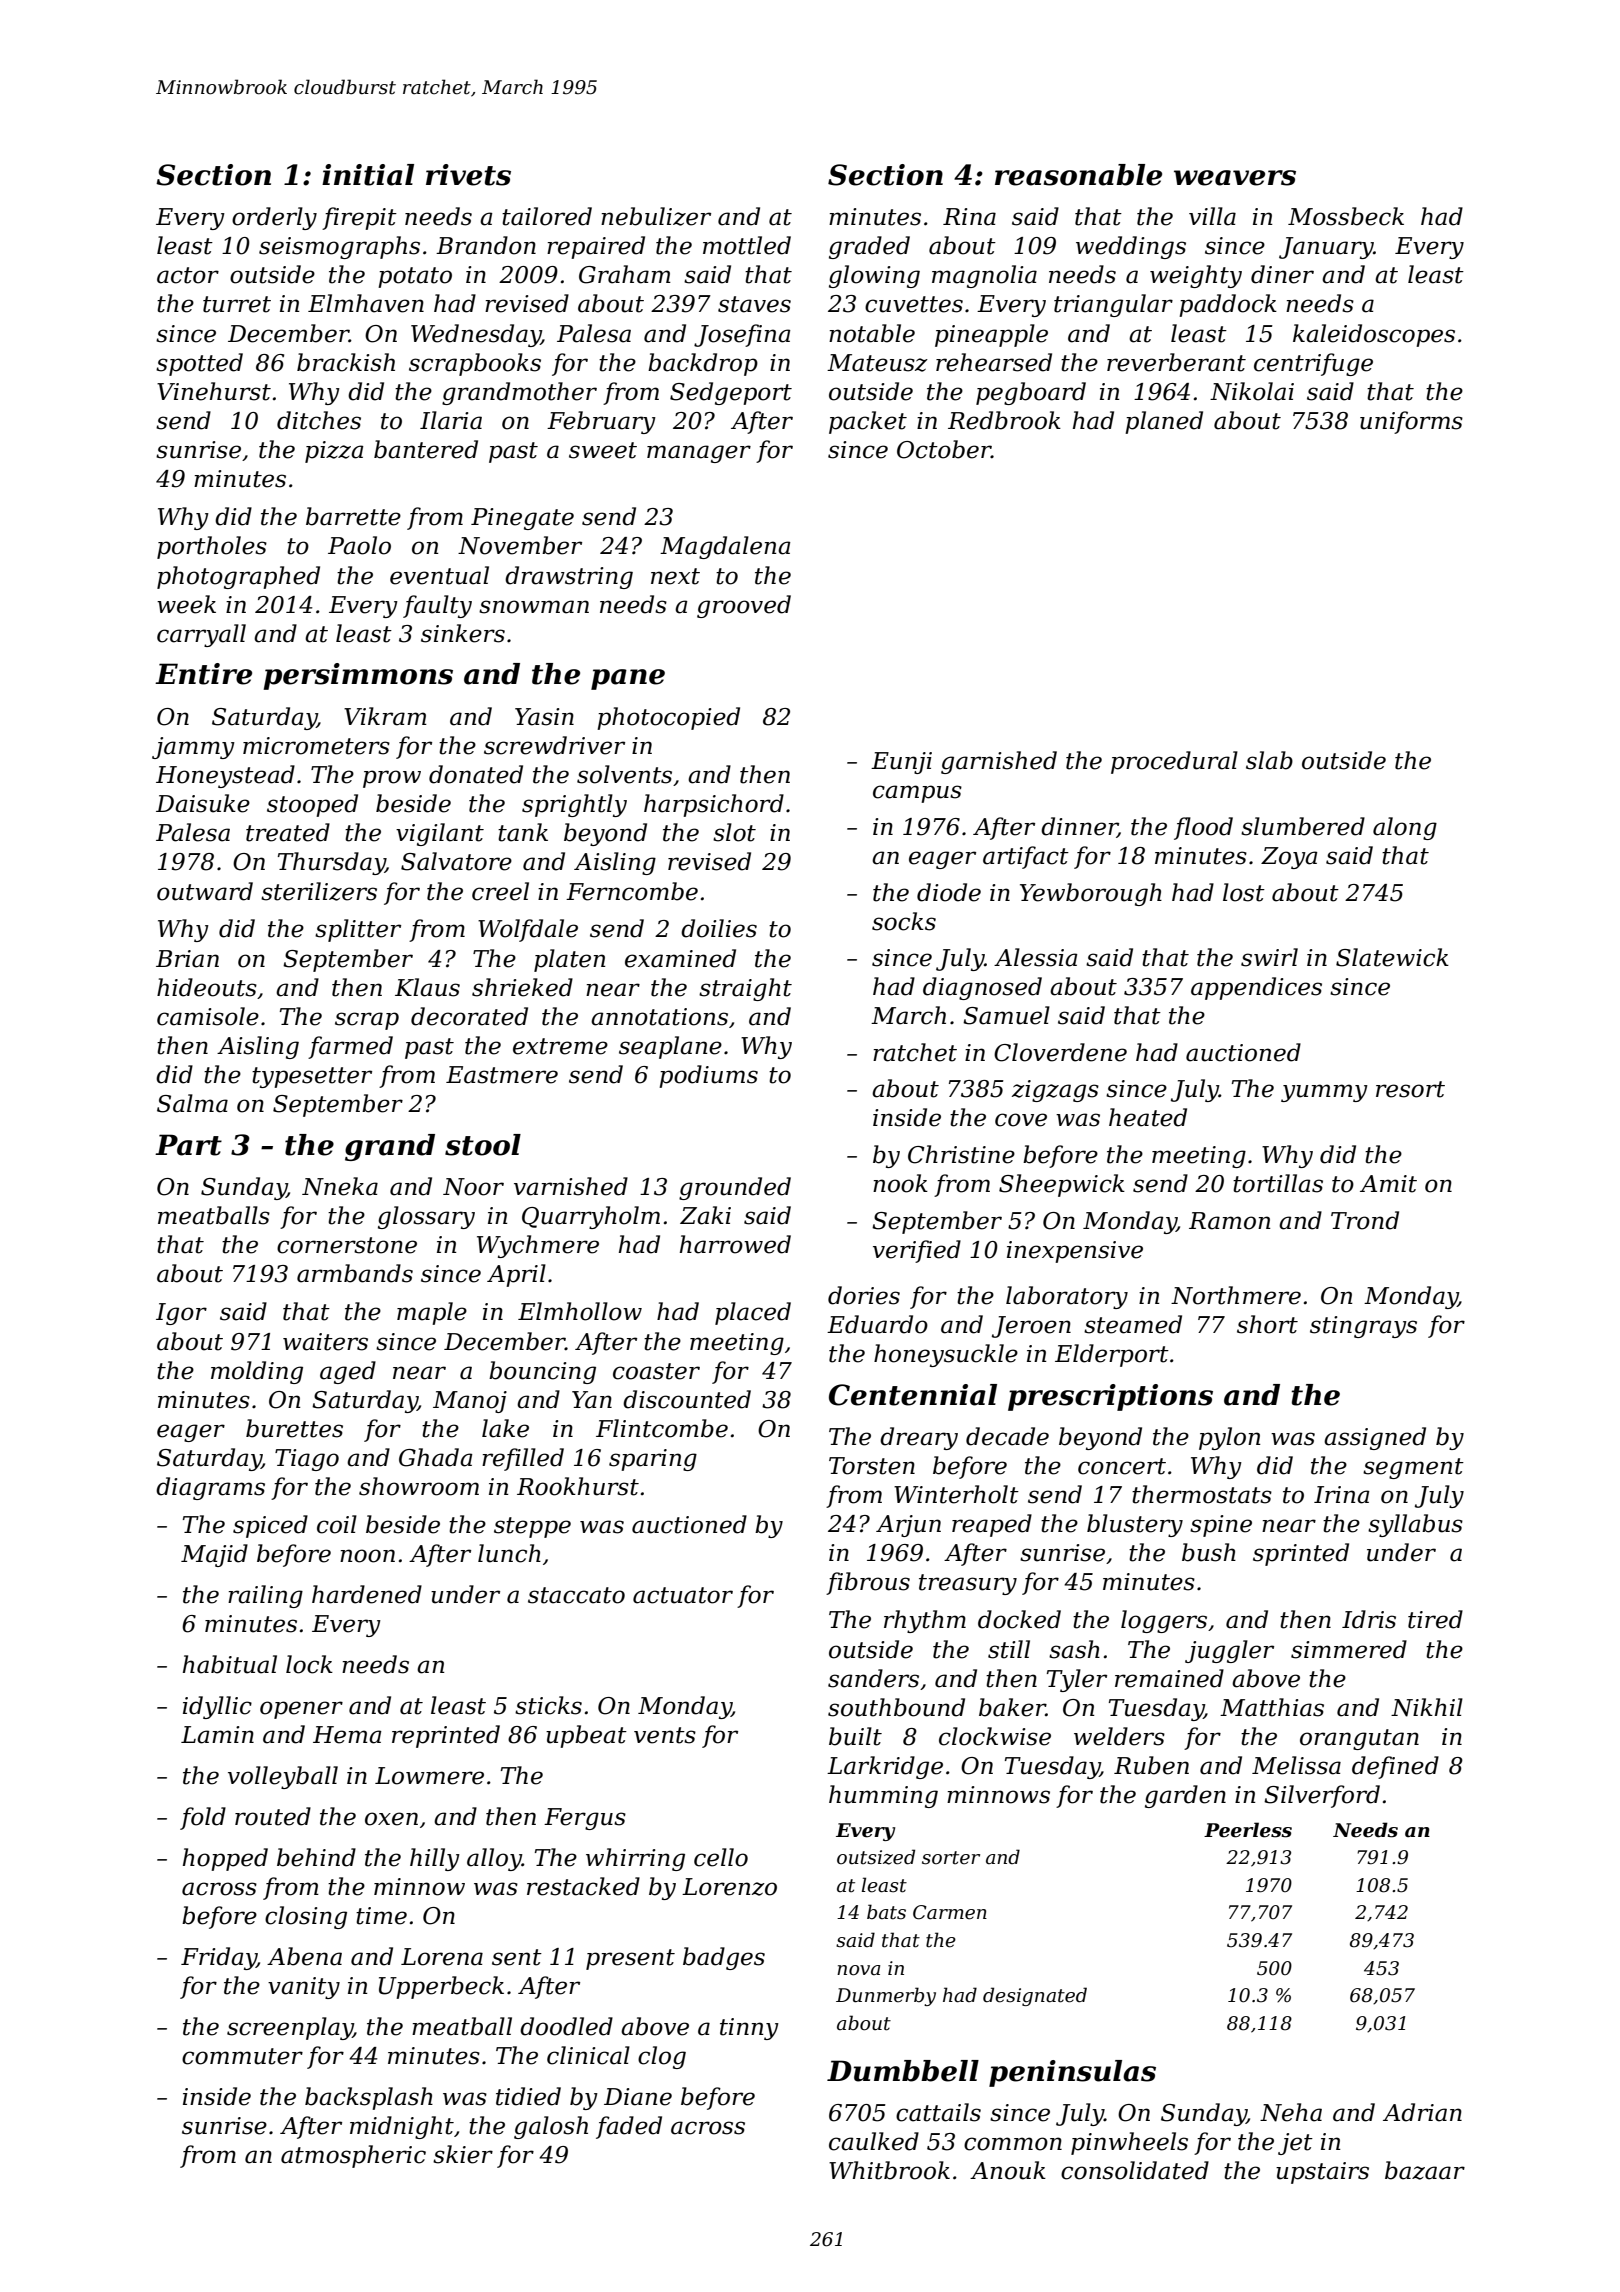  What do you see at coordinates (257, 1372) in the screenshot?
I see `molding` at bounding box center [257, 1372].
